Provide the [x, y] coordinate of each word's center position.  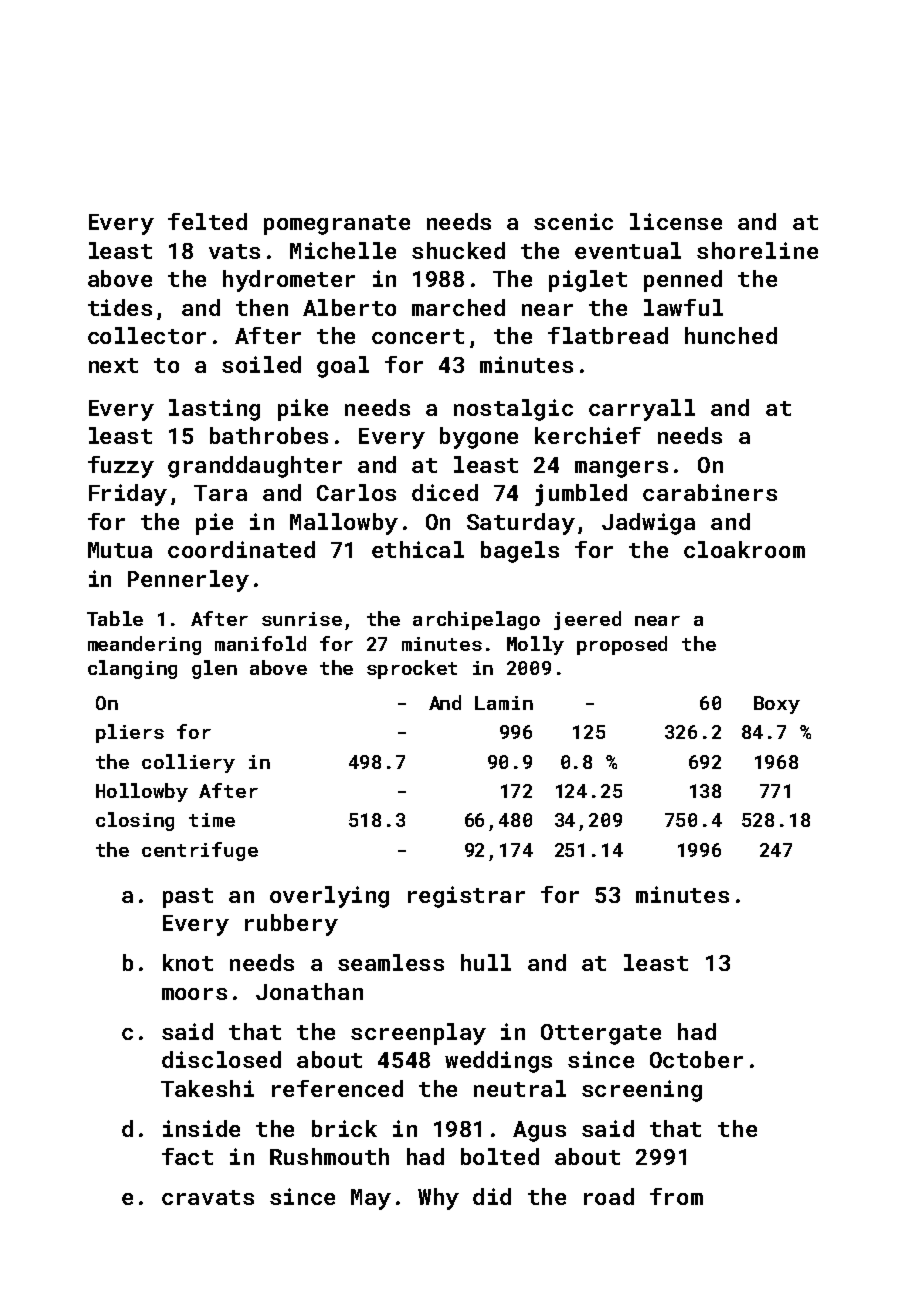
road [609, 1196]
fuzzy [121, 467]
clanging [132, 669]
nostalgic [513, 410]
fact [187, 1156]
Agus [539, 1131]
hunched [731, 335]
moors [194, 994]
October [696, 1059]
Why [438, 1199]
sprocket [412, 669]
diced [445, 492]
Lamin [504, 703]
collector [147, 335]
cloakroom [744, 549]
